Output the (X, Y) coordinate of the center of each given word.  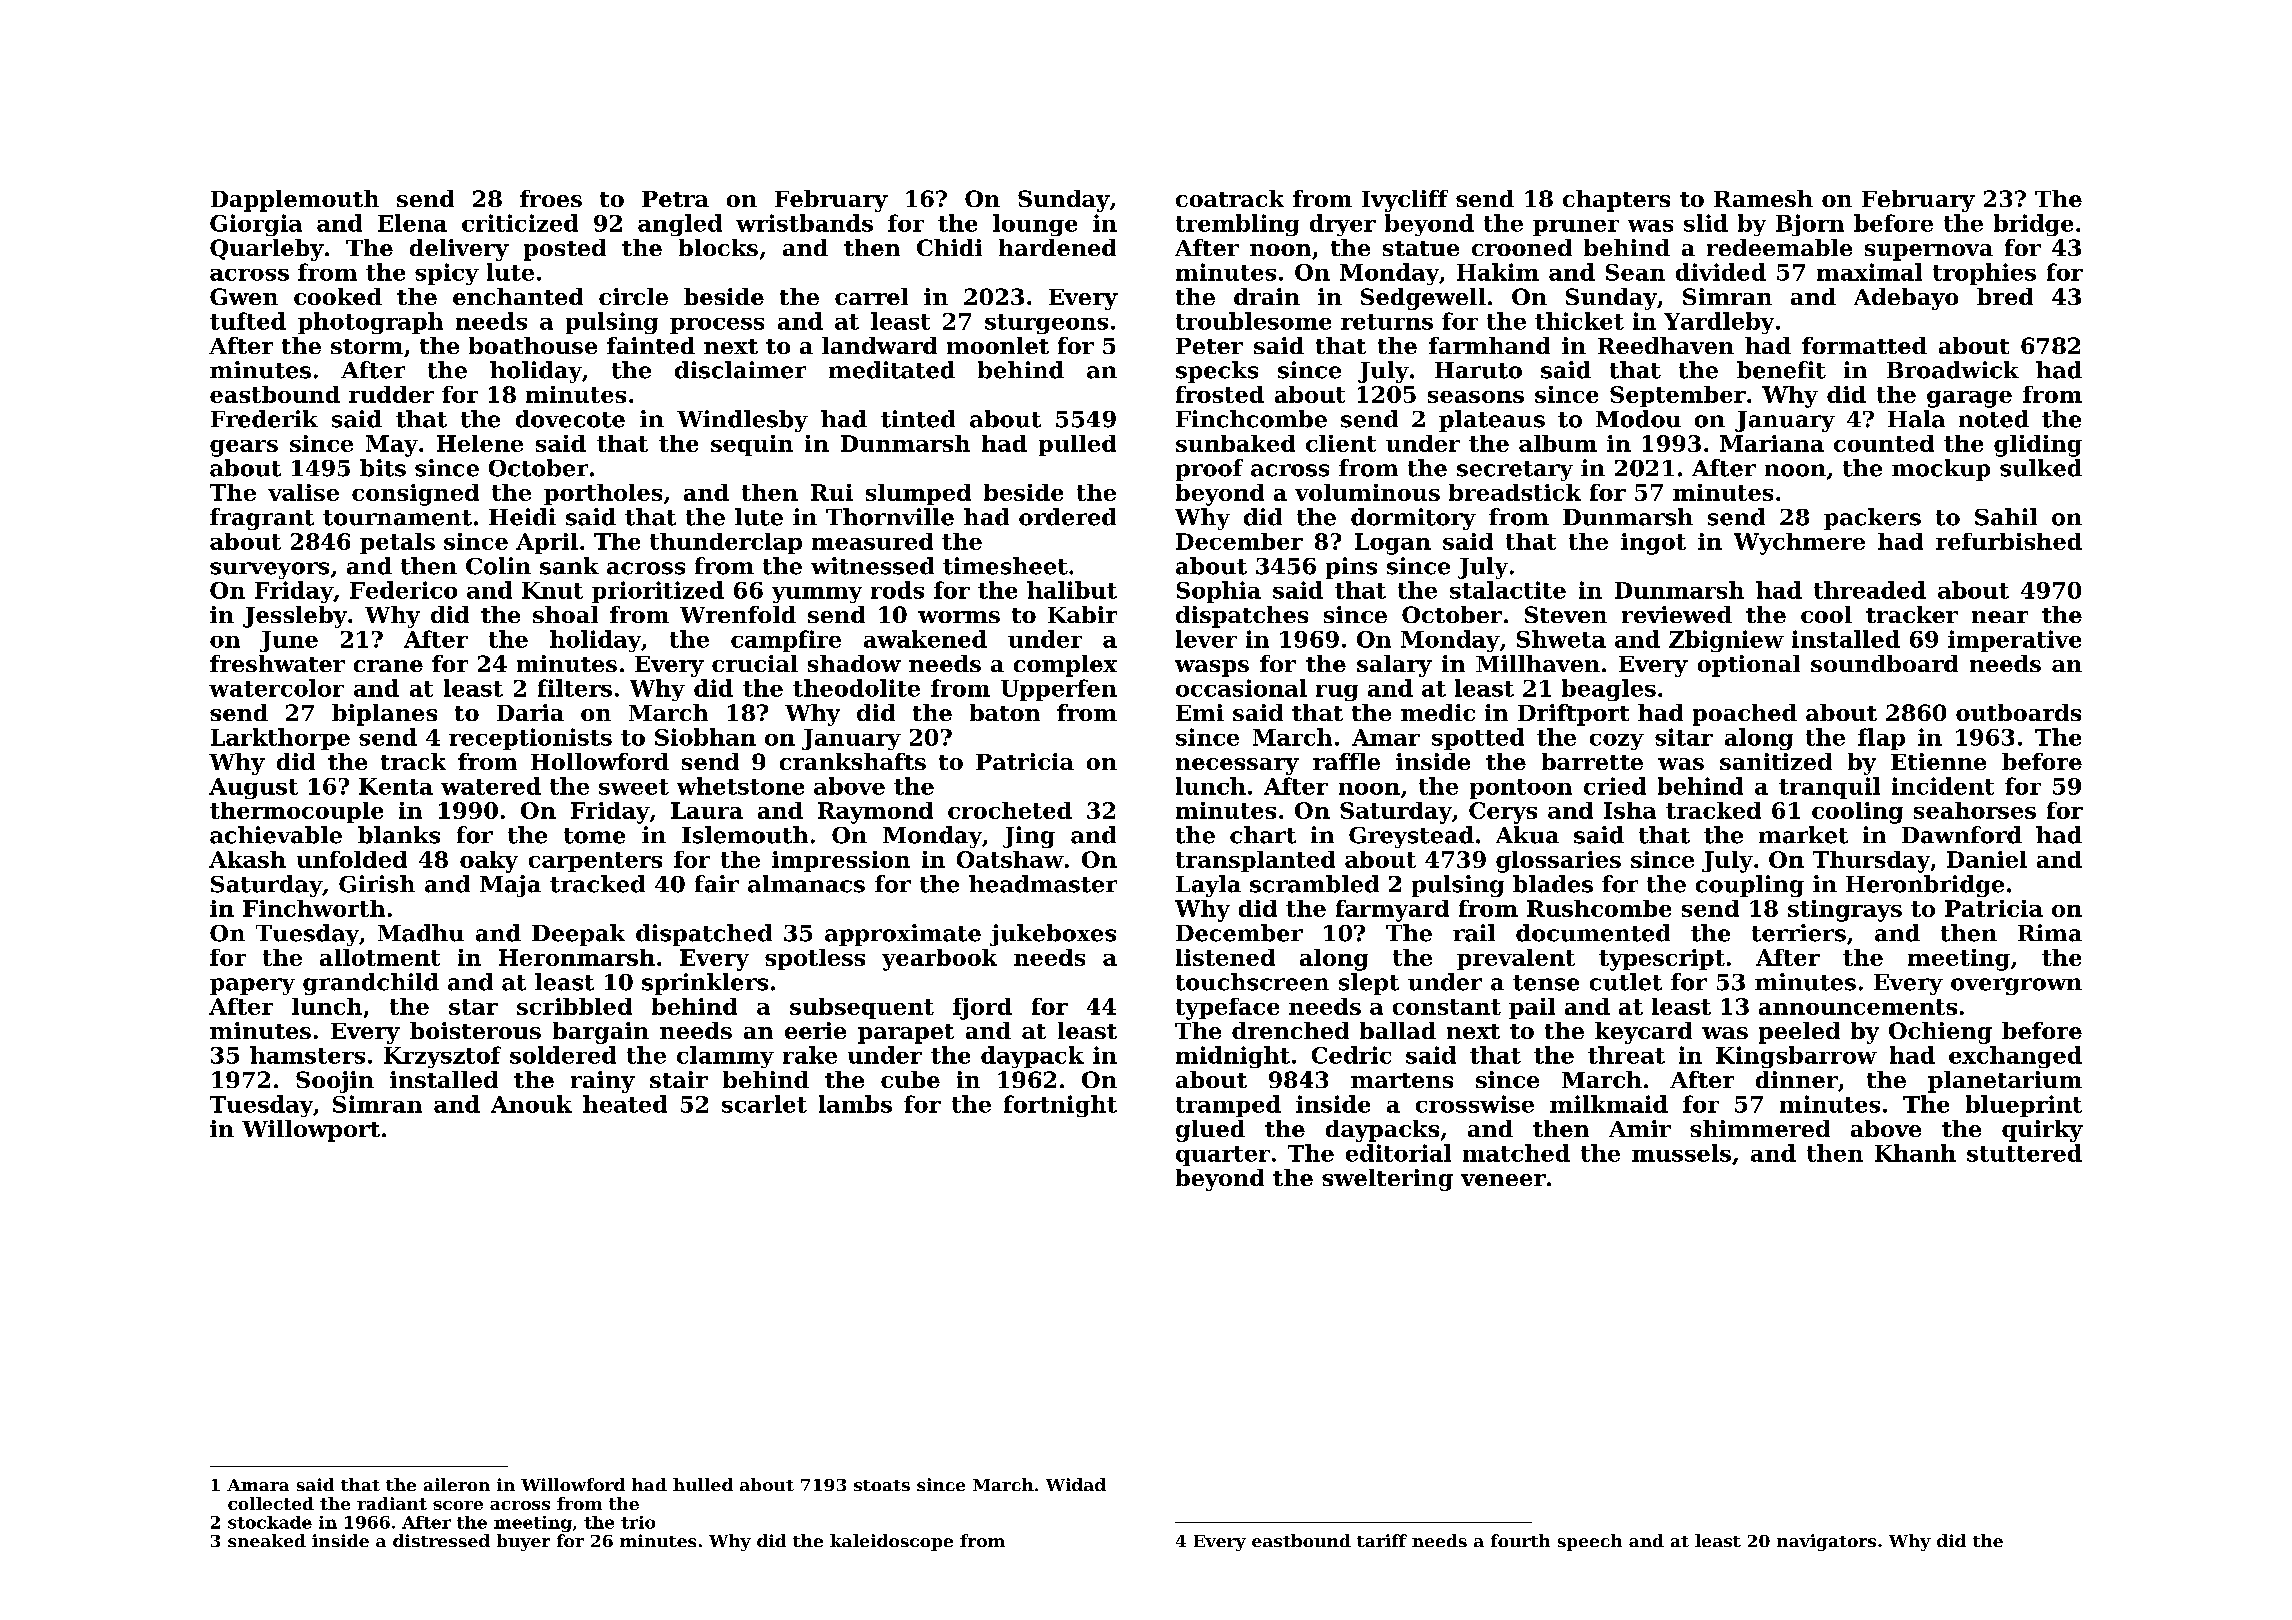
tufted (248, 321)
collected (271, 1503)
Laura (707, 810)
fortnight (1060, 1106)
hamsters (307, 1055)
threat (1626, 1055)
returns (1387, 322)
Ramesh (1763, 198)
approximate (903, 935)
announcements (1858, 1007)
